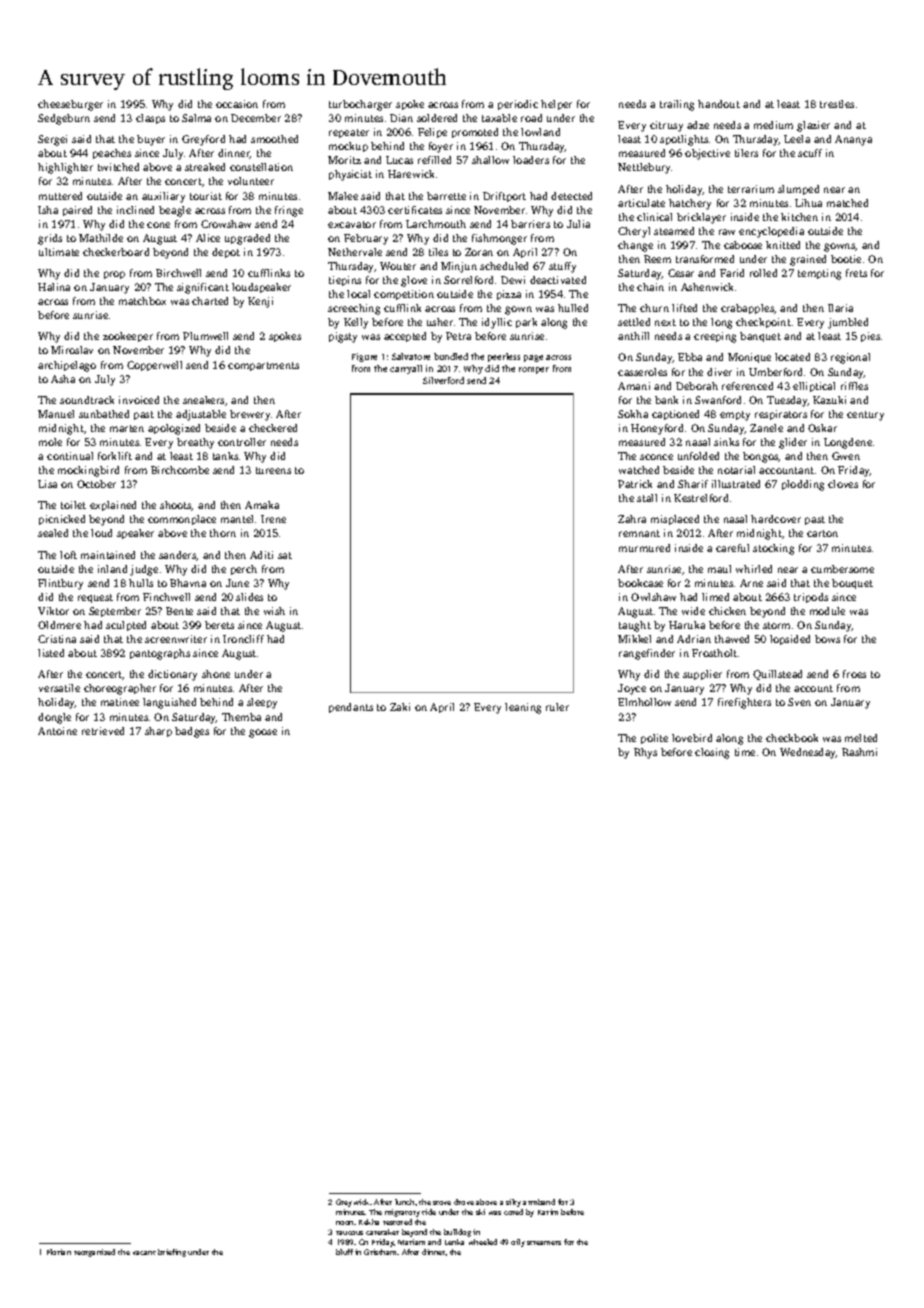  What do you see at coordinates (57, 731) in the screenshot?
I see `Antoine` at bounding box center [57, 731].
